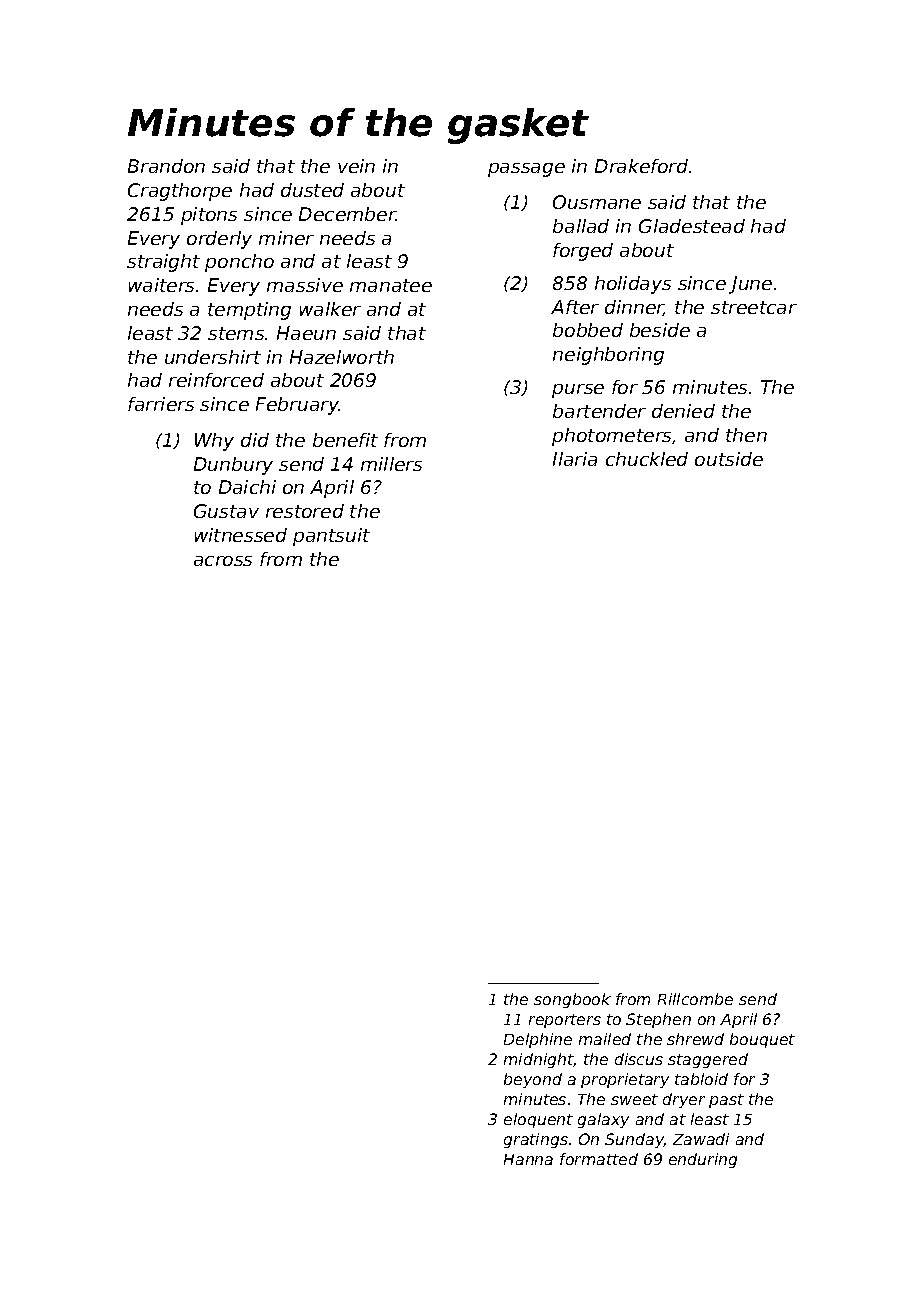 The height and width of the page is (1311, 924). Describe the element at coordinates (356, 166) in the page. I see `vein` at that location.
